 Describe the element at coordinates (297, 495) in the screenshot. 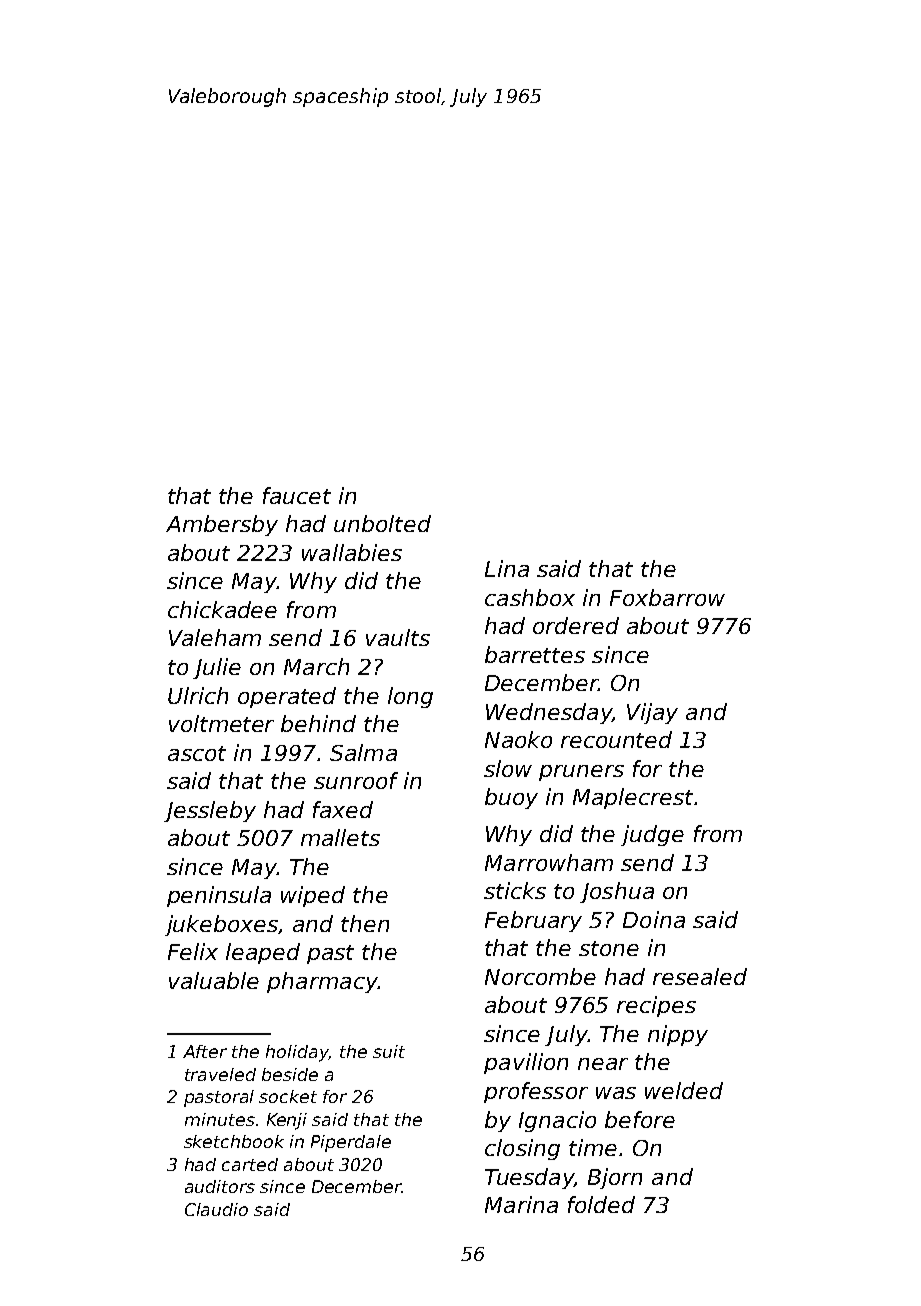

I see `faucet` at that location.
